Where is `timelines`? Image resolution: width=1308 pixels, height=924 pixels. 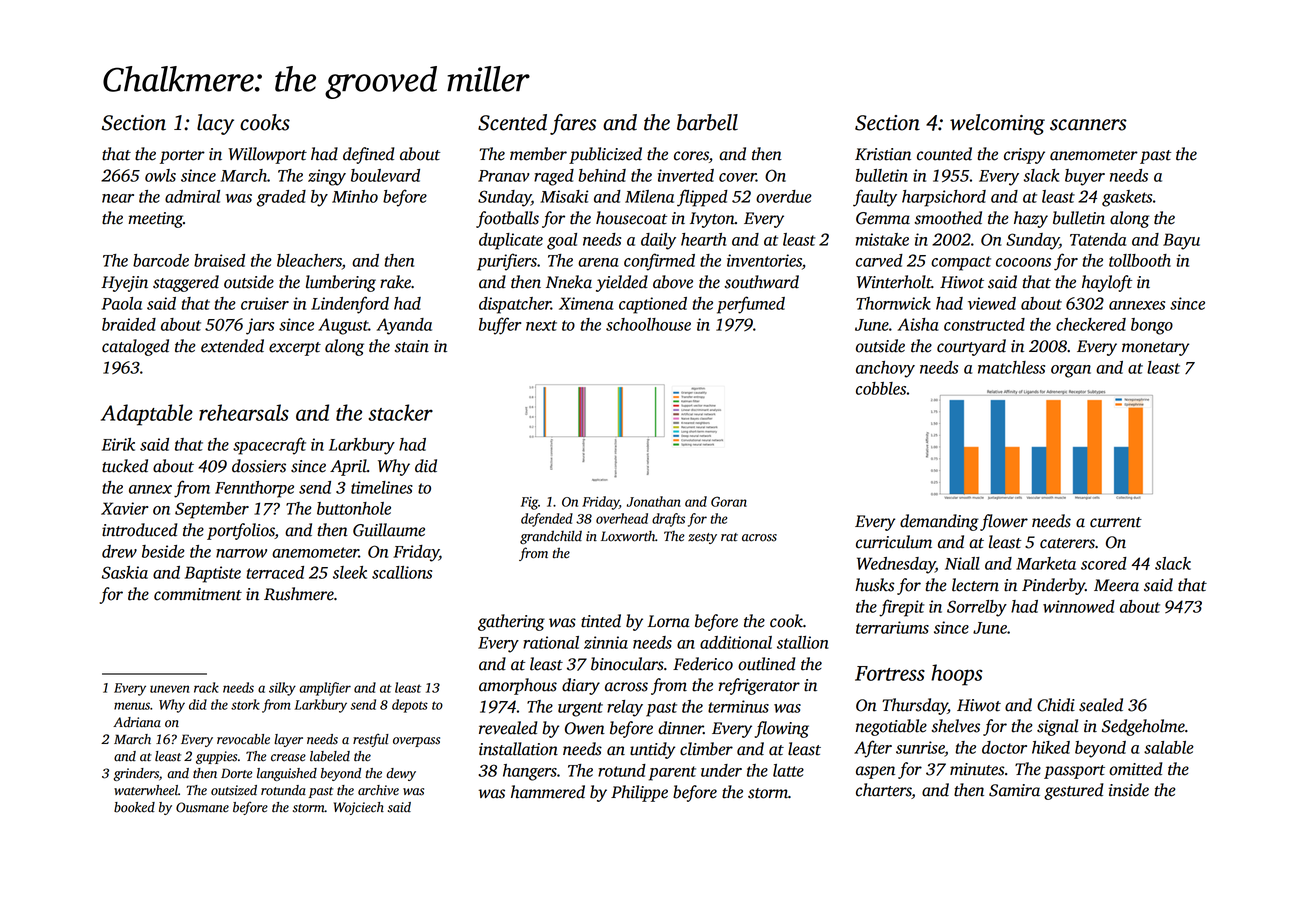
timelines is located at coordinates (382, 487).
